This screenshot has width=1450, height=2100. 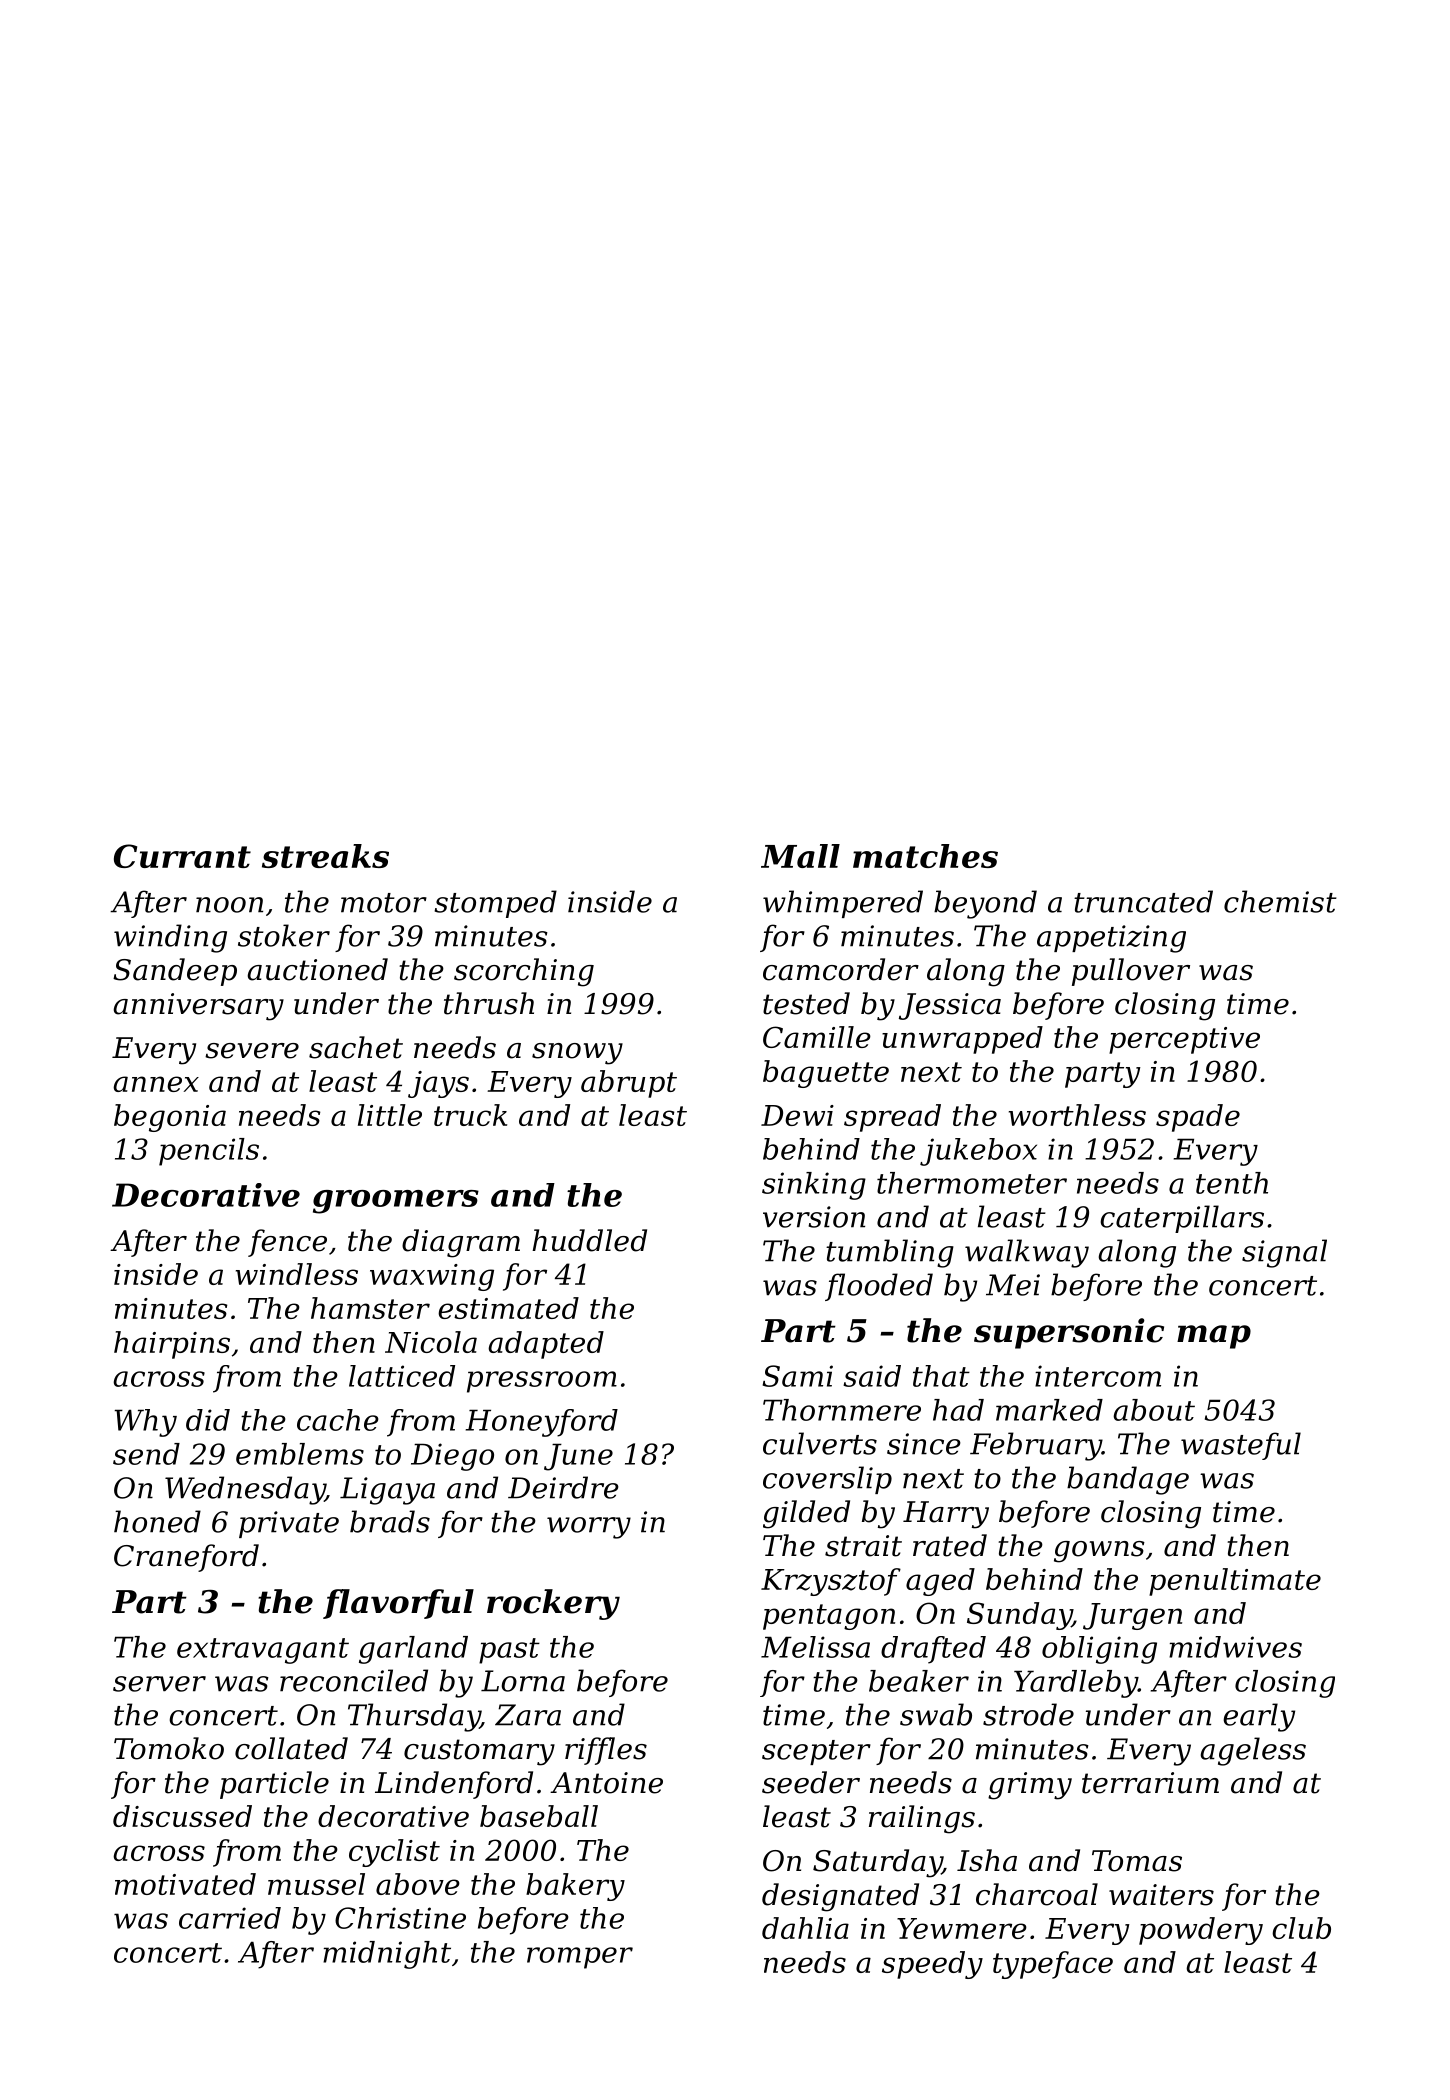 I want to click on collated, so click(x=291, y=1748).
